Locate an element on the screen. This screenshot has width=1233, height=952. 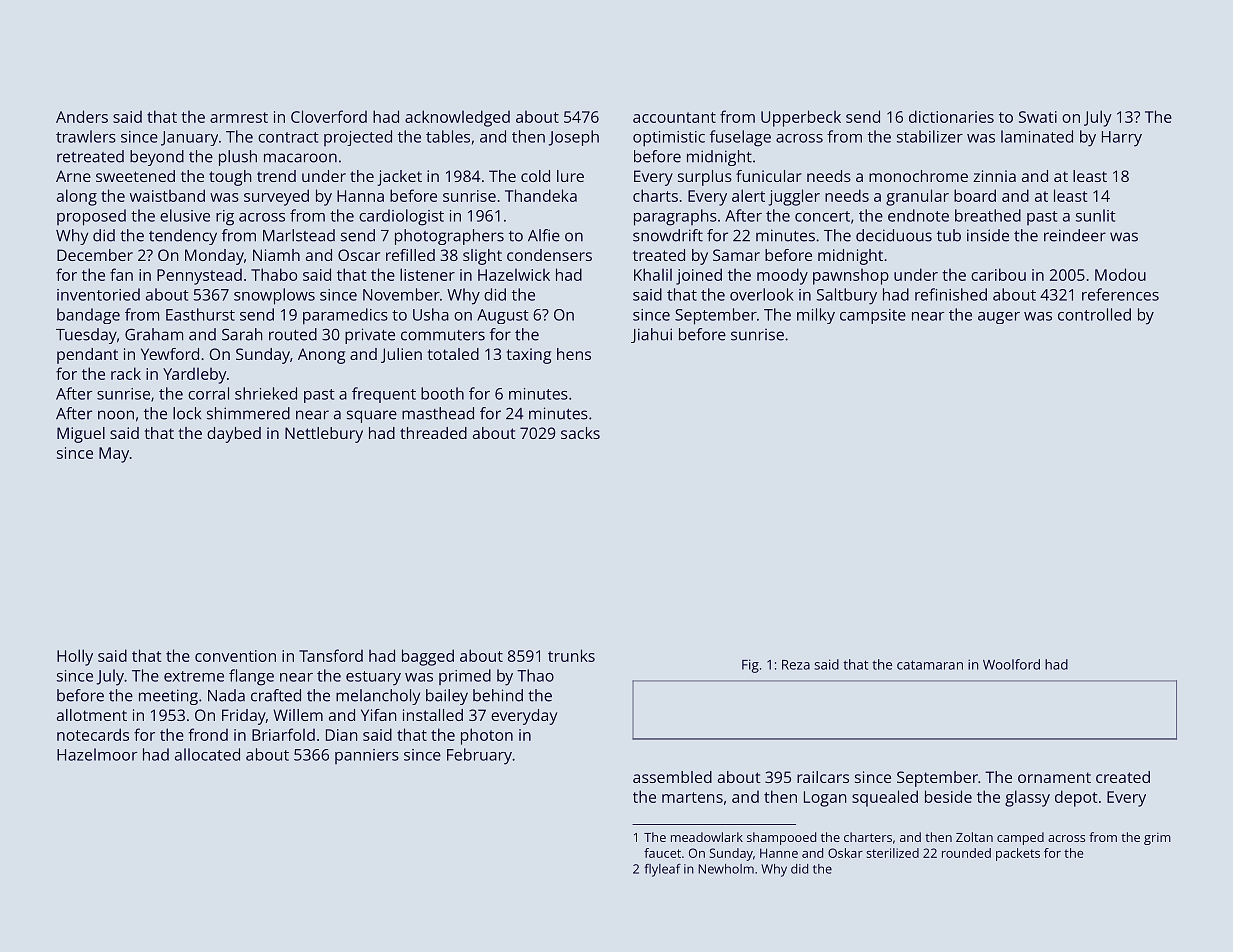
waistband is located at coordinates (167, 195).
